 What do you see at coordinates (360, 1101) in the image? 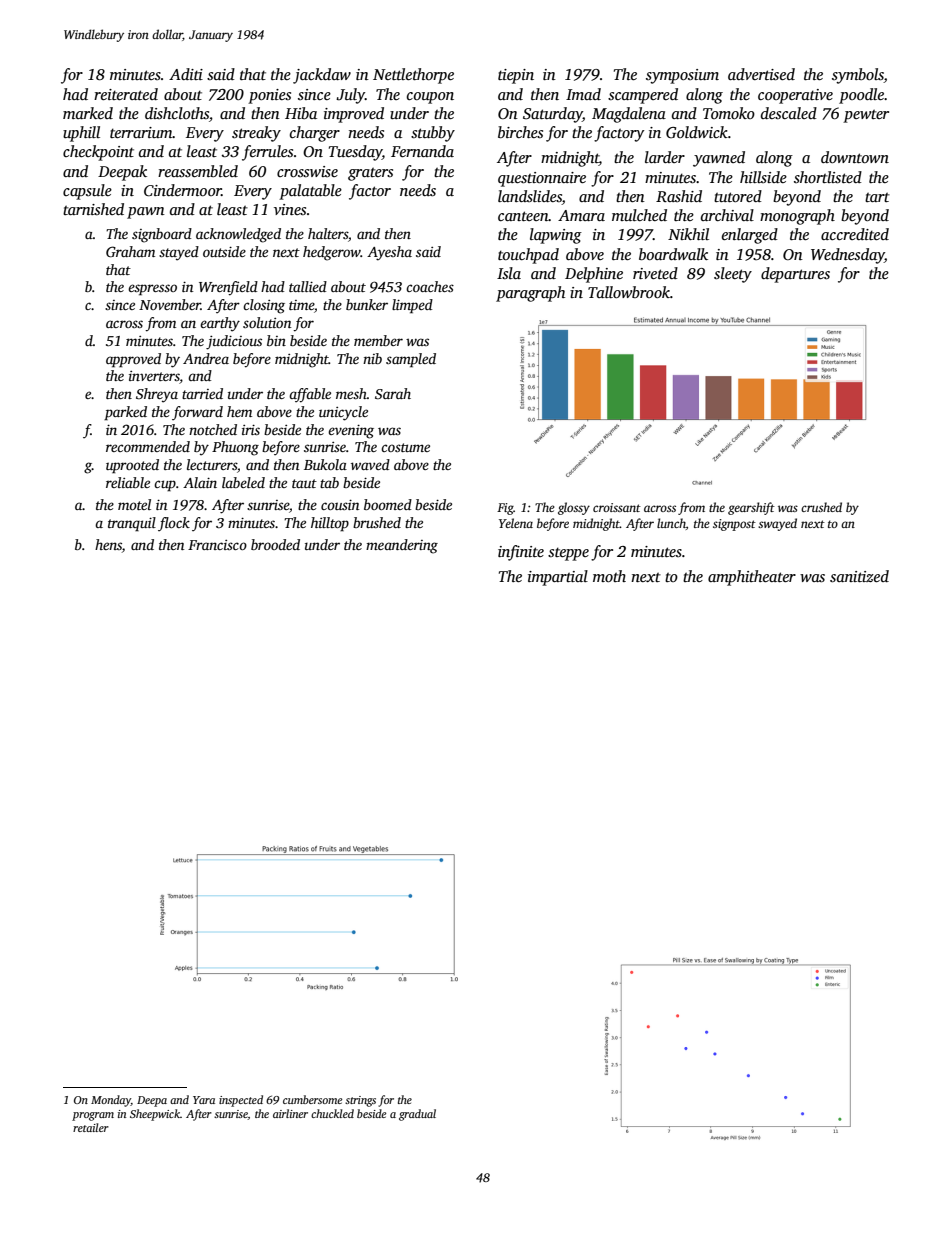
I see `strings` at bounding box center [360, 1101].
